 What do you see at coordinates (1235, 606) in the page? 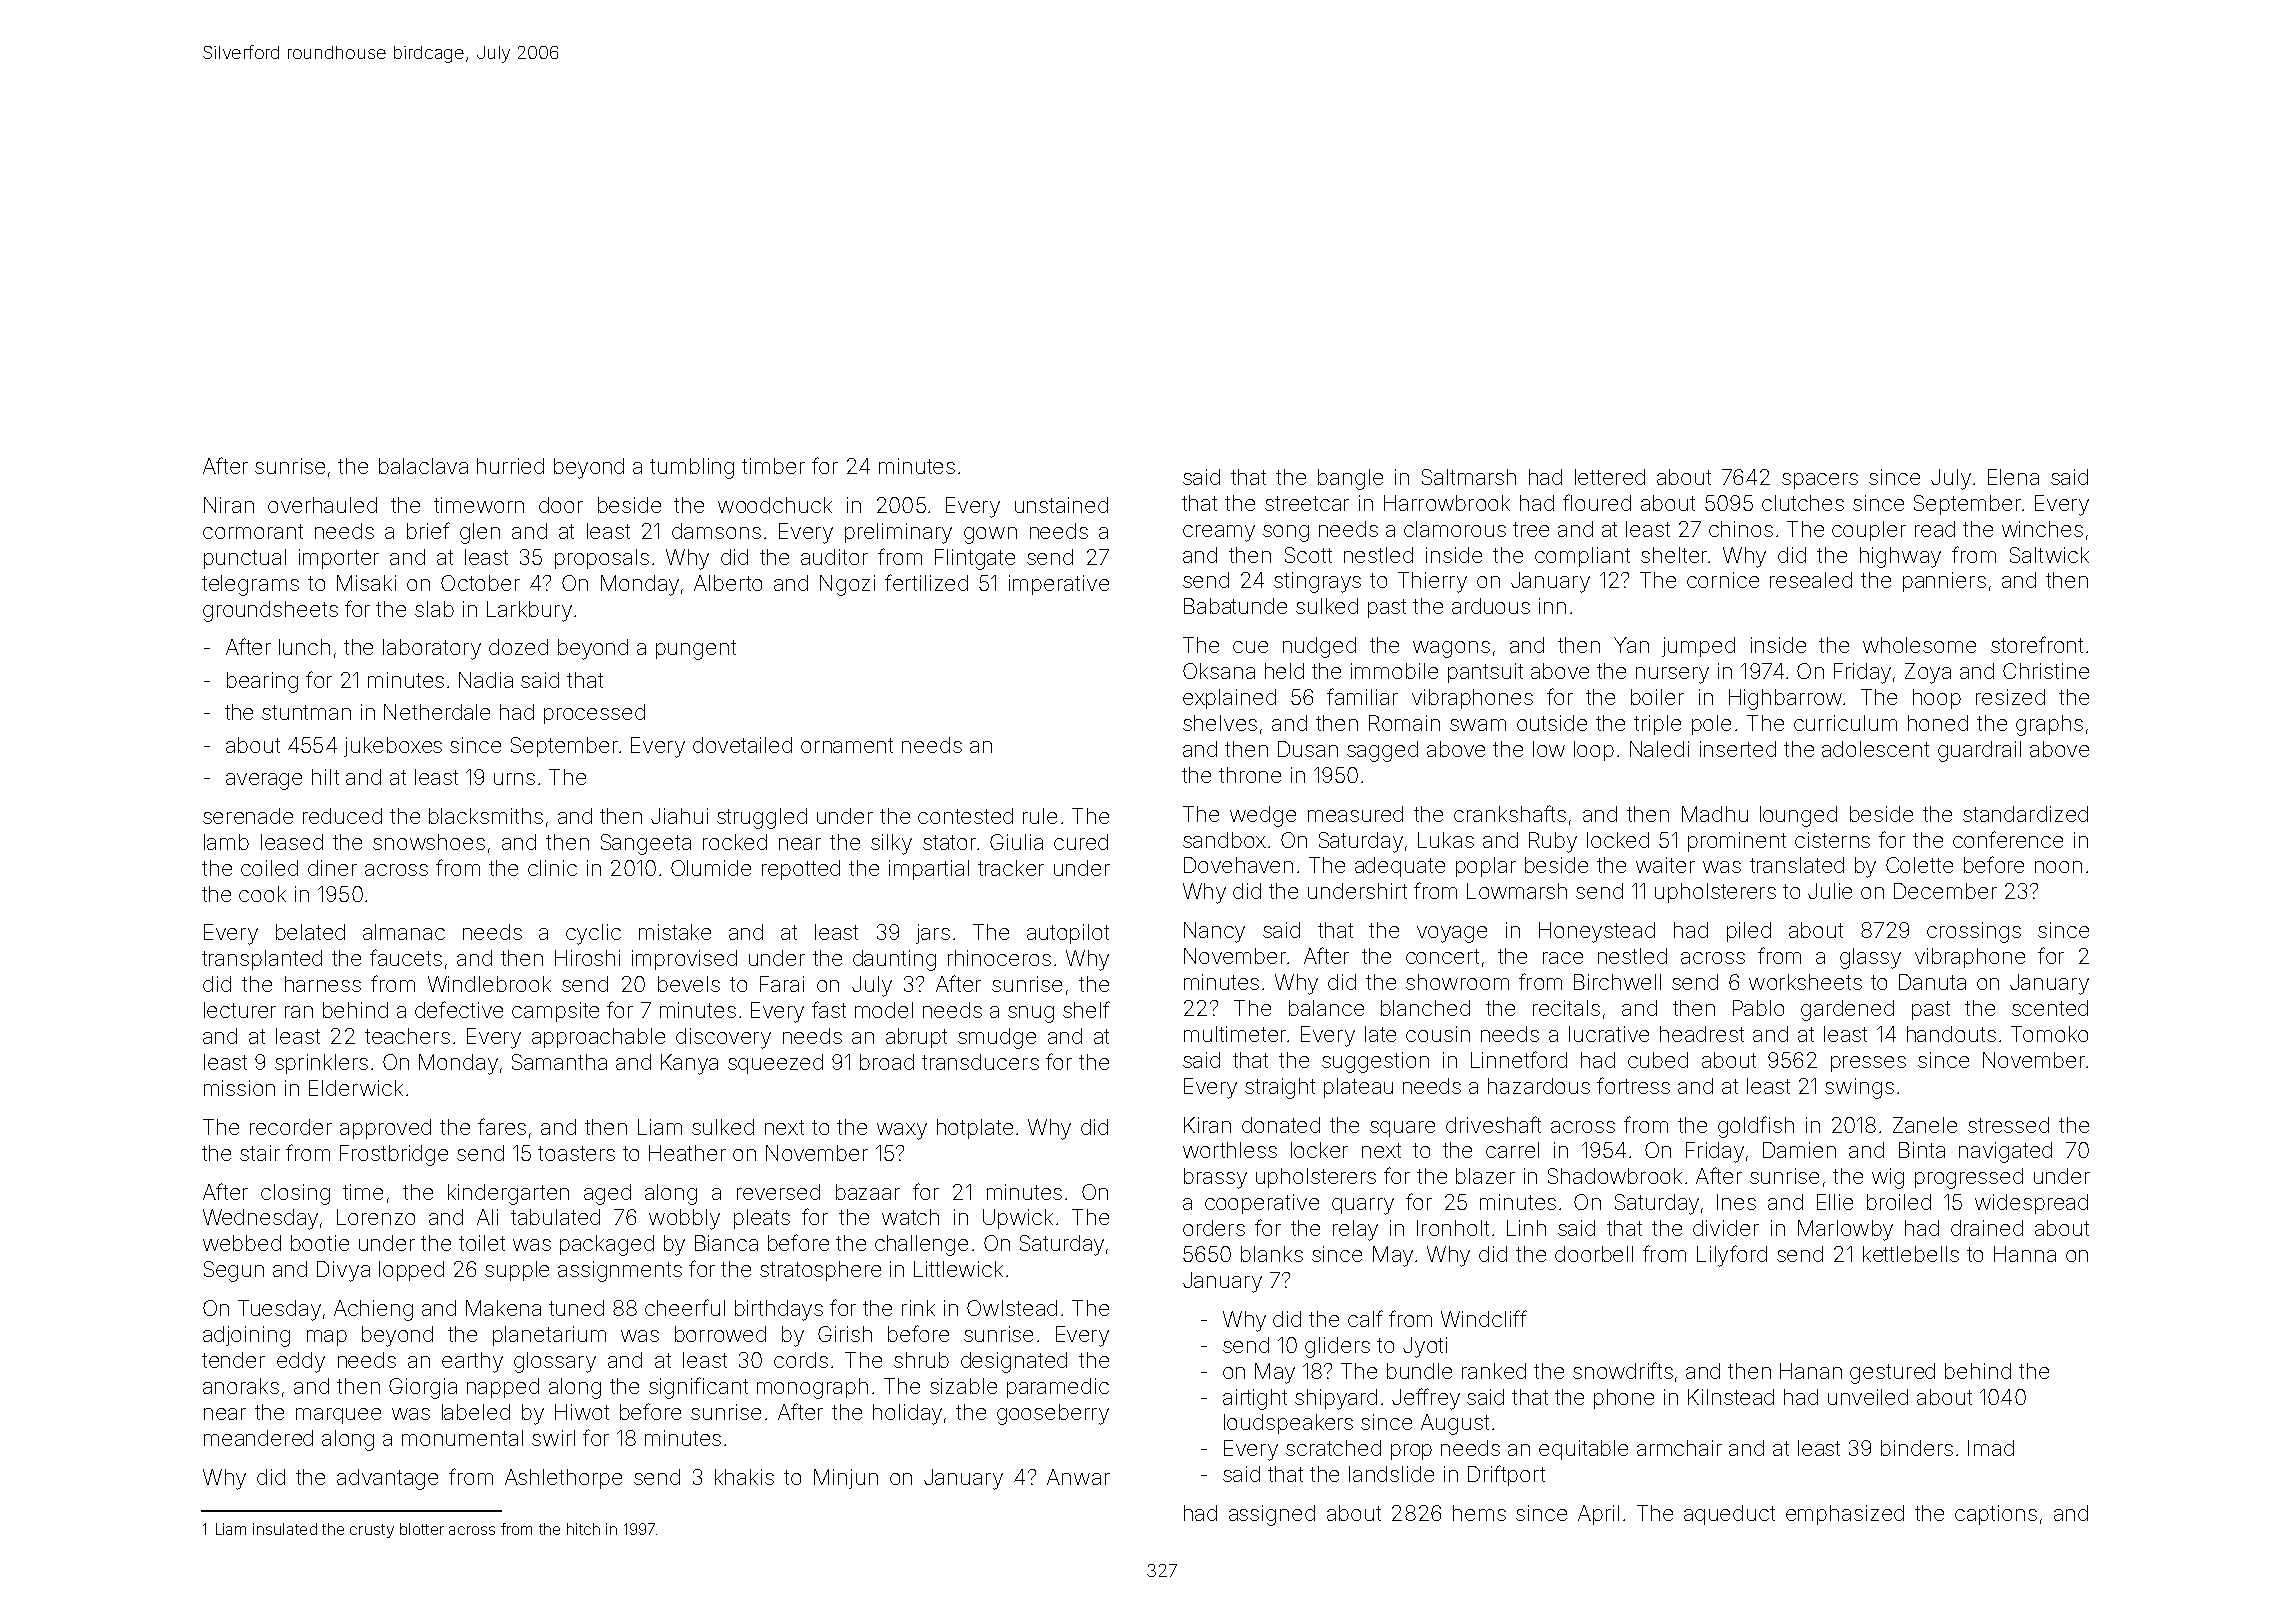
I see `Babatunde` at bounding box center [1235, 606].
